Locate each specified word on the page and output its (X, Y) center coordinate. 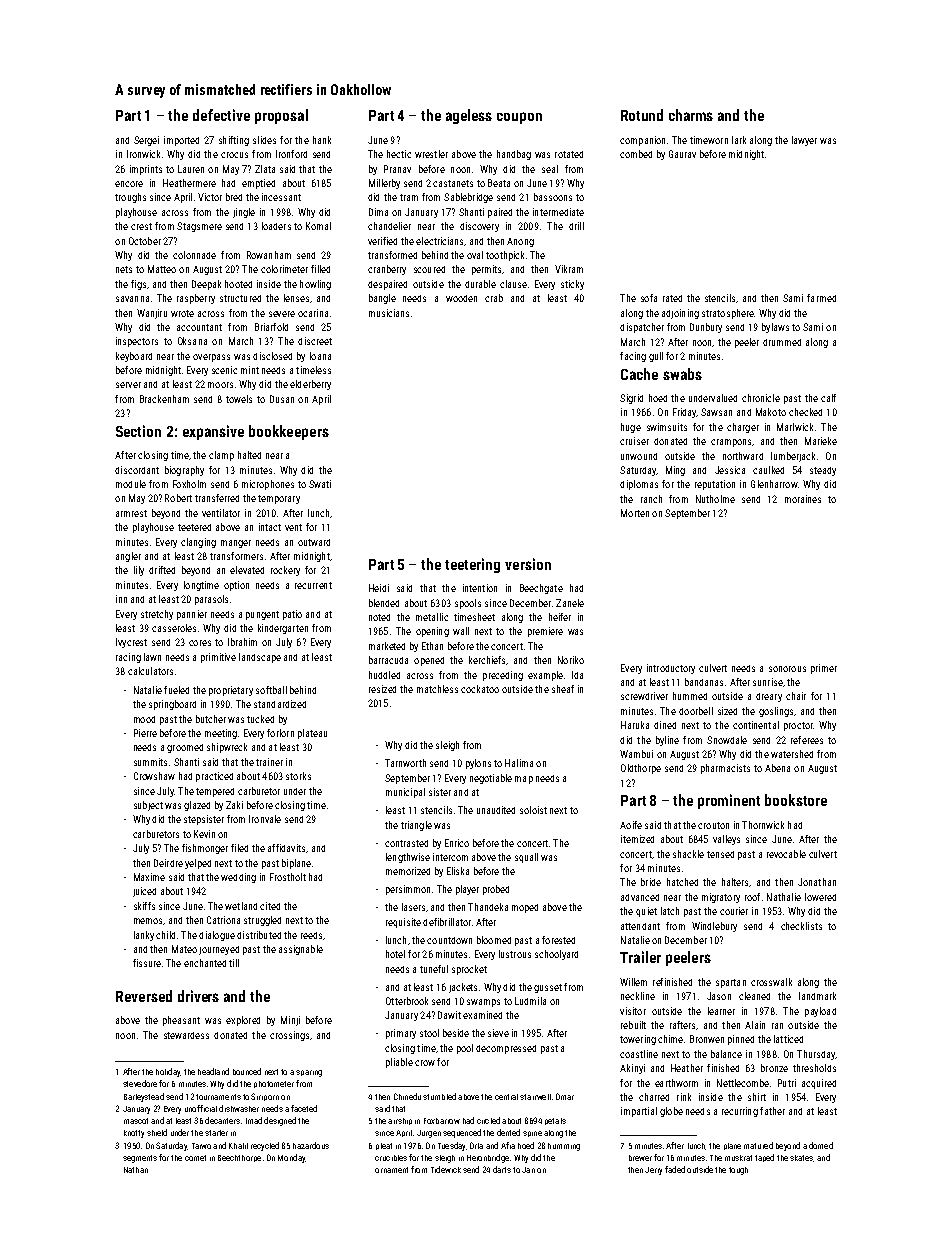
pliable (399, 1063)
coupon (519, 118)
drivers (198, 996)
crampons (731, 443)
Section (138, 431)
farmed (821, 298)
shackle (688, 854)
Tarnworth (405, 763)
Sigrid (631, 399)
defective (221, 115)
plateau (312, 734)
